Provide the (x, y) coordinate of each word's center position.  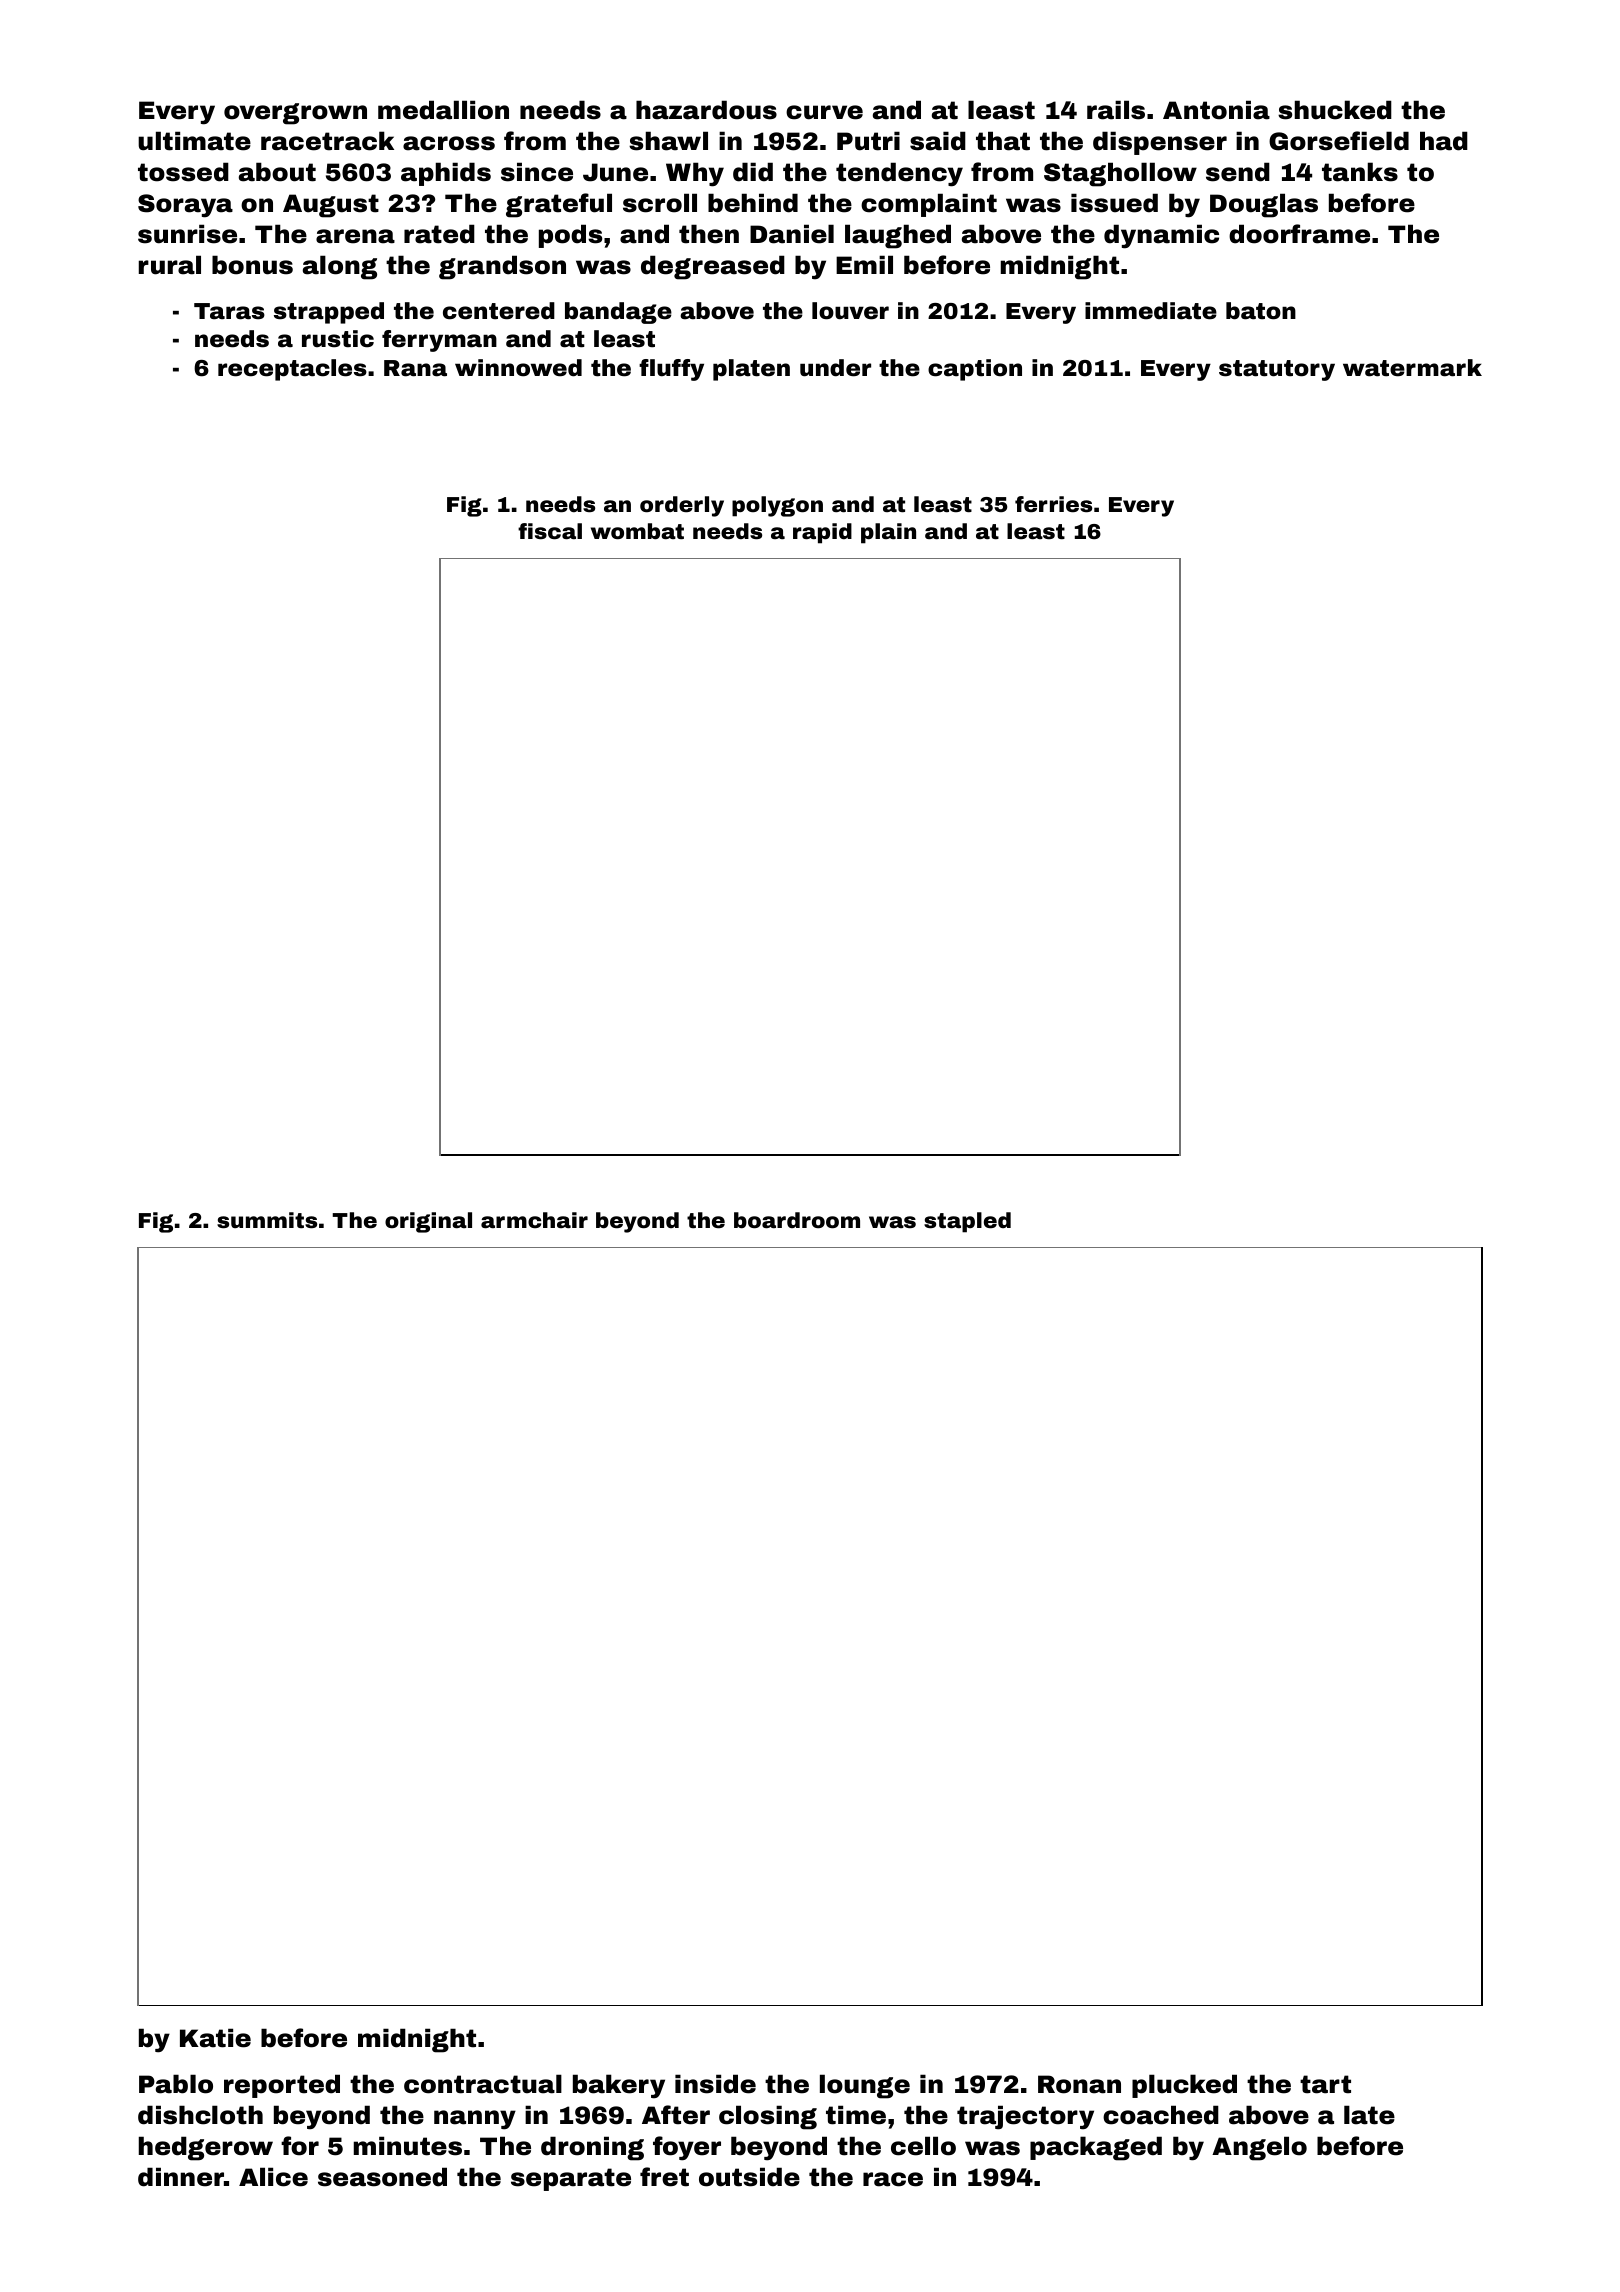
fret (664, 2177)
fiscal (550, 531)
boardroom (797, 1220)
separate (571, 2179)
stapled (967, 1222)
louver (850, 311)
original (428, 1222)
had (1444, 141)
